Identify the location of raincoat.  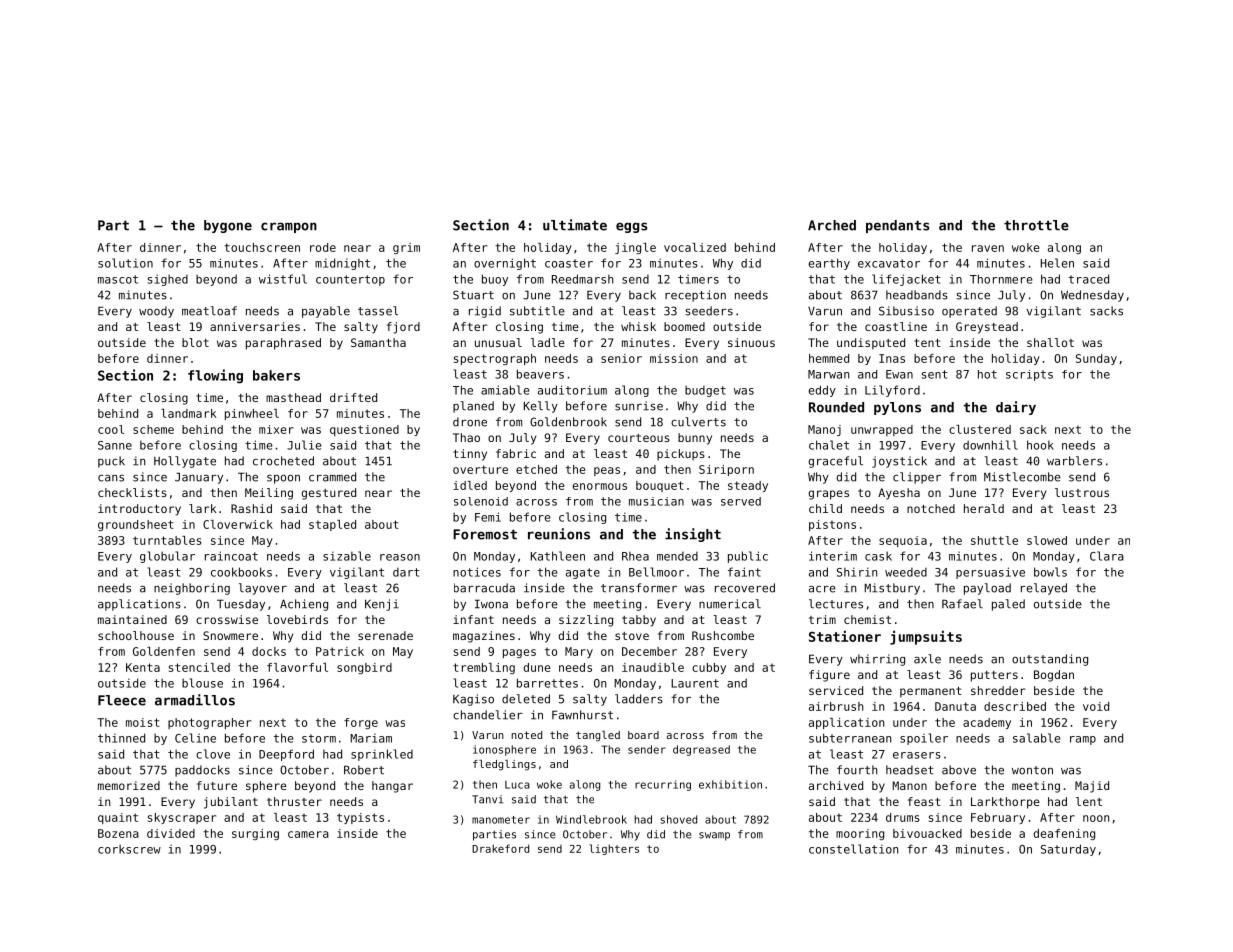
(231, 556).
